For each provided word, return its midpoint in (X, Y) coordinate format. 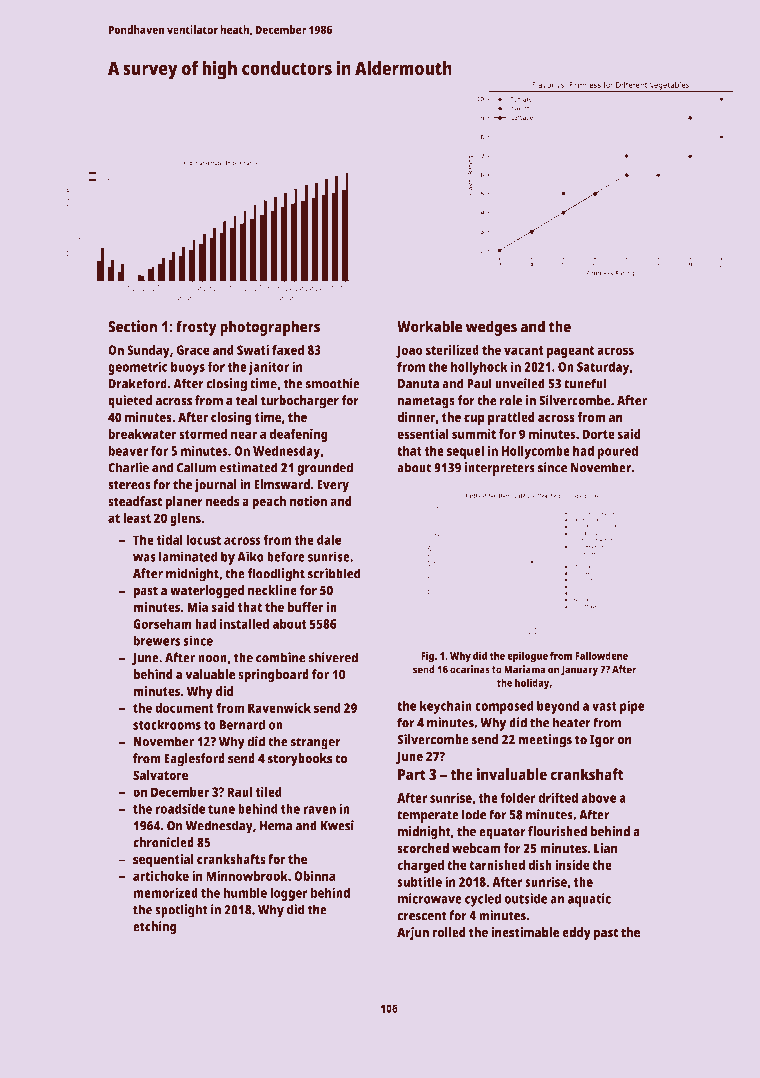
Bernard (242, 725)
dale (329, 540)
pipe (632, 707)
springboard (273, 675)
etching (154, 928)
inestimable (525, 932)
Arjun (413, 933)
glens (185, 519)
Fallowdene (601, 656)
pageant (570, 352)
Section (132, 326)
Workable (429, 326)
